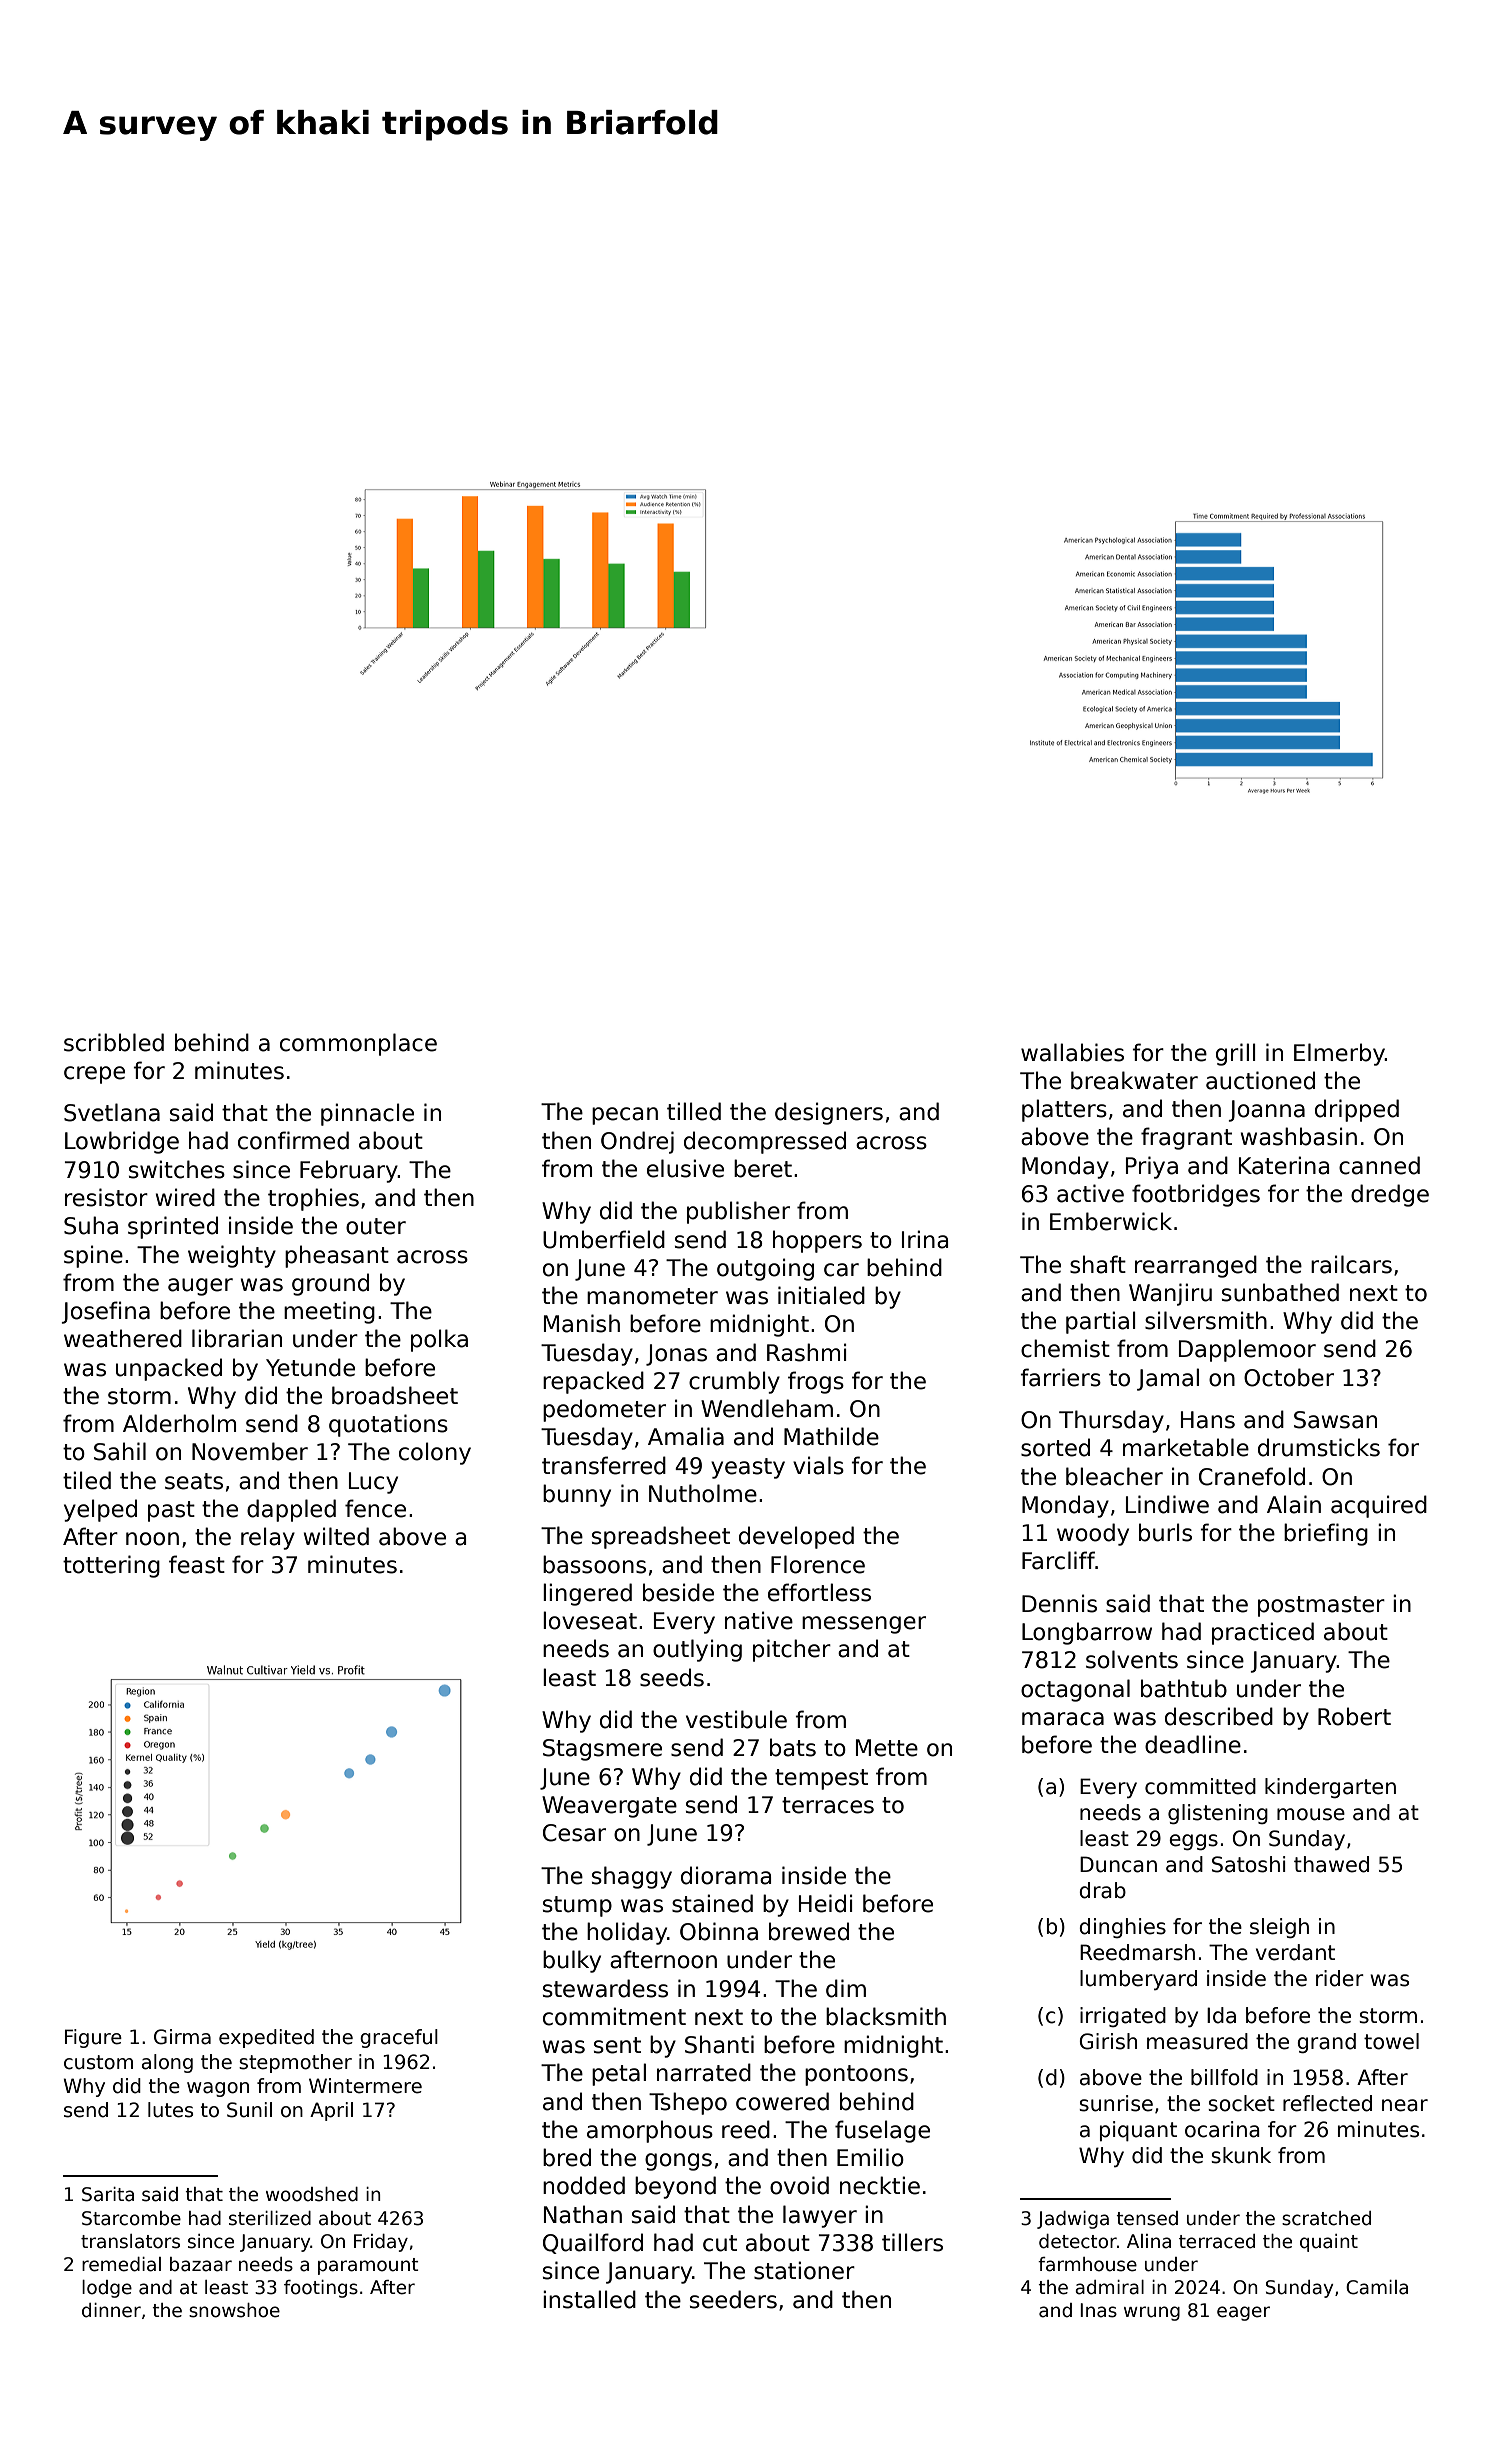 The image size is (1496, 2464). I want to click on Heidi, so click(826, 1903).
